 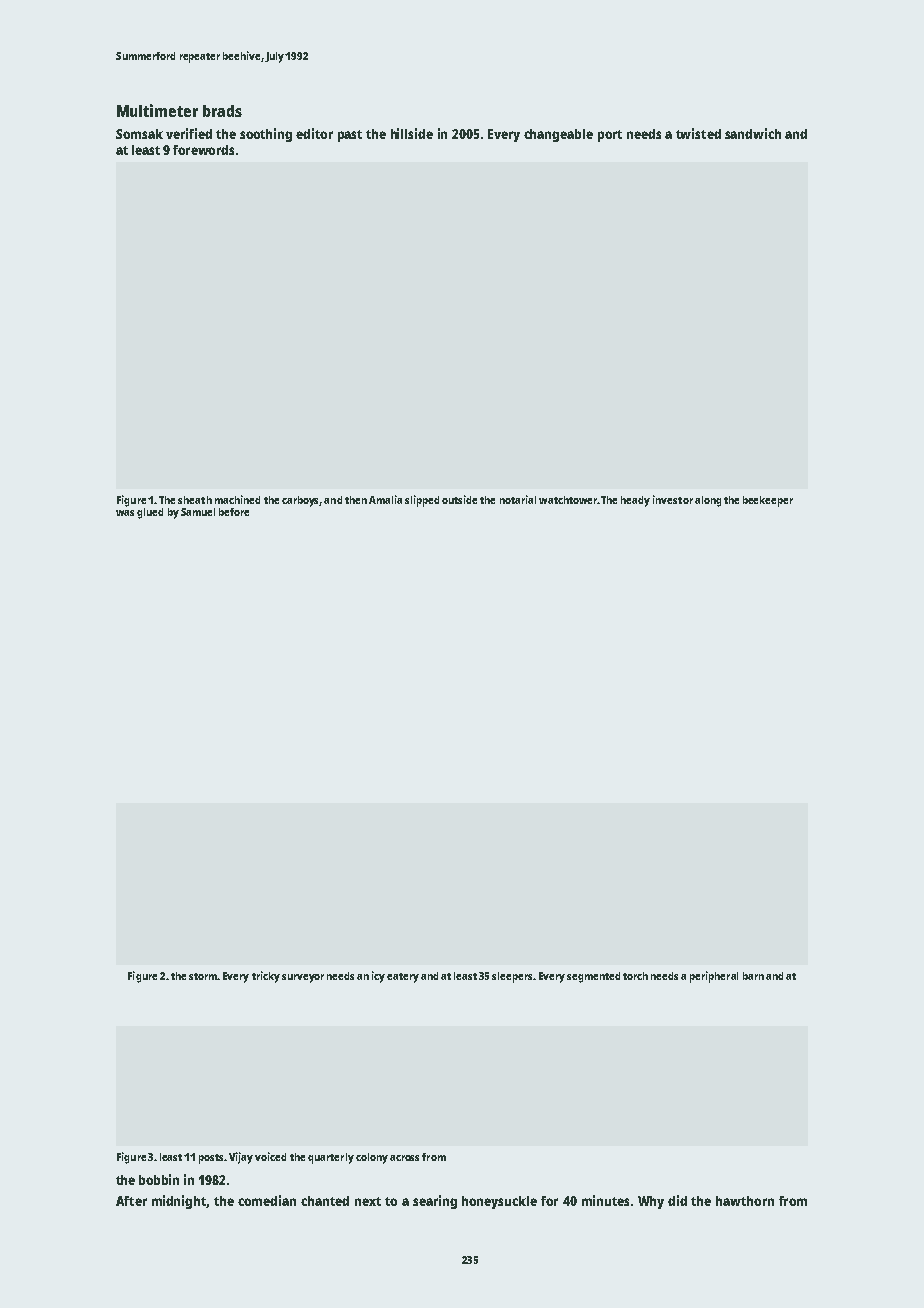 What do you see at coordinates (412, 133) in the document?
I see `hillside` at bounding box center [412, 133].
